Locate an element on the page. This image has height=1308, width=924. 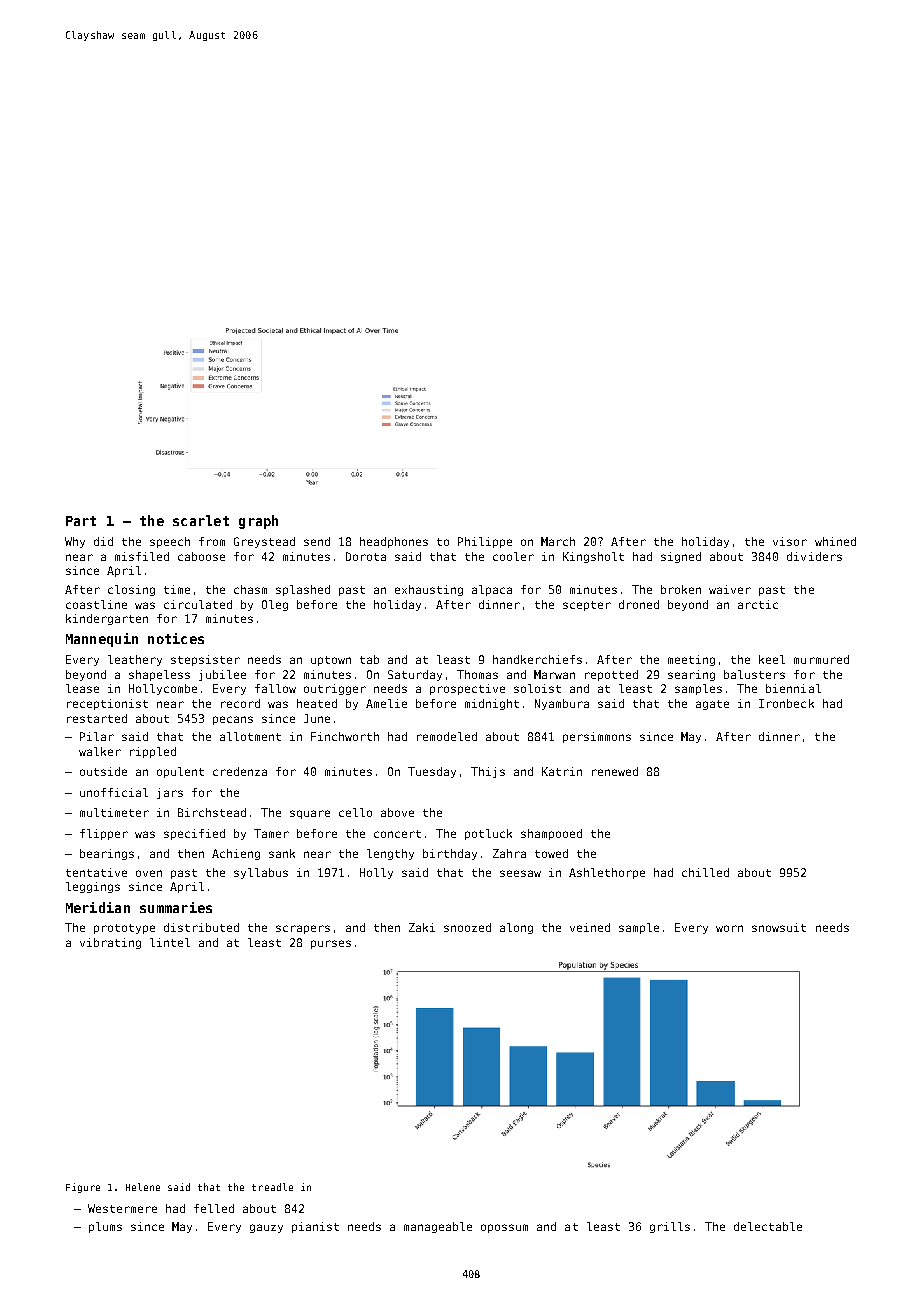
treadle is located at coordinates (272, 1187).
